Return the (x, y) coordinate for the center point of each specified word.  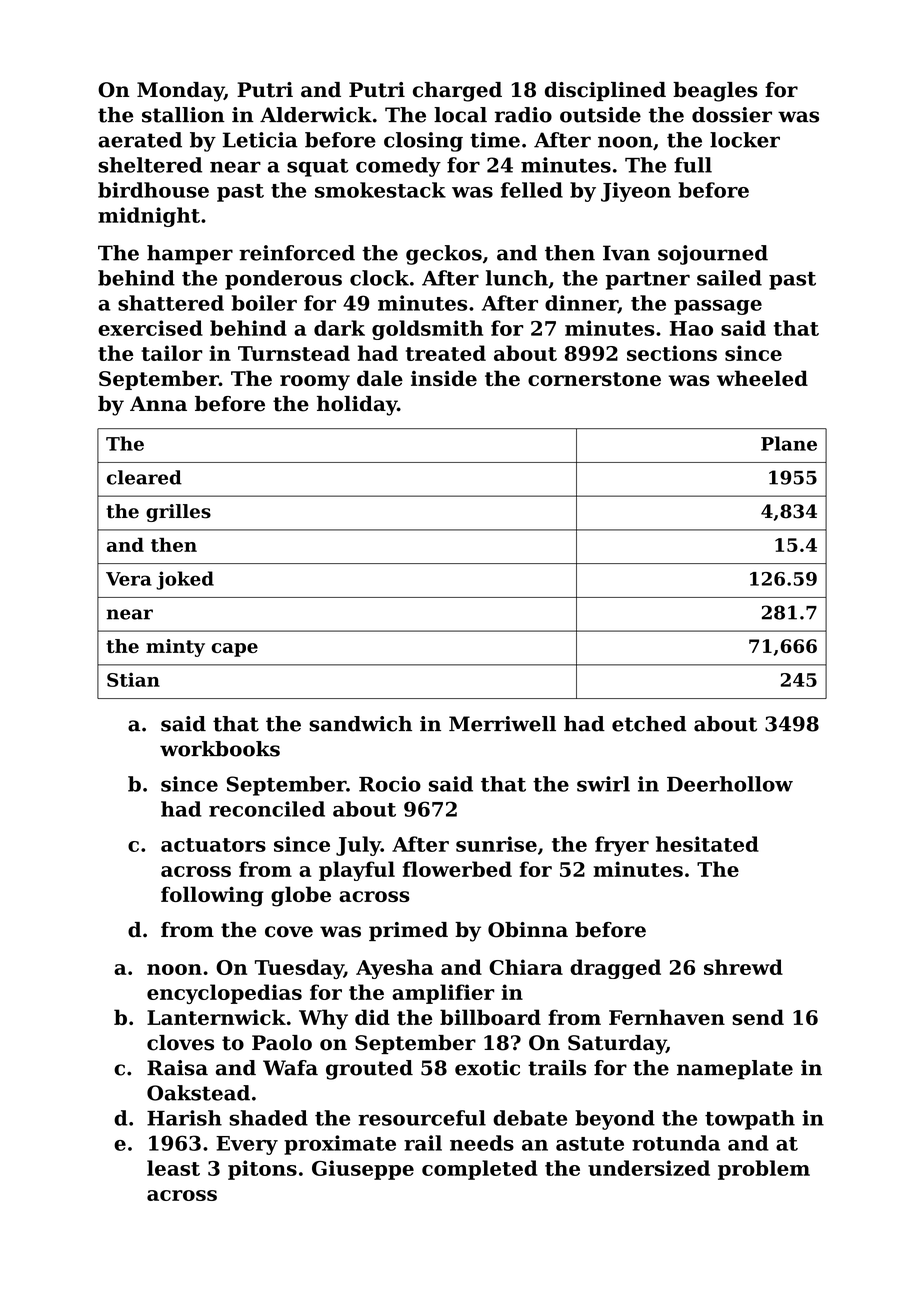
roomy (315, 383)
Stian (133, 679)
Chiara (526, 967)
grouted (369, 1070)
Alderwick (316, 115)
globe (301, 896)
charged (457, 92)
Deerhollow (730, 784)
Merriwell (502, 724)
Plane (789, 443)
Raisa (177, 1068)
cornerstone (594, 379)
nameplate (735, 1070)
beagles (715, 92)
